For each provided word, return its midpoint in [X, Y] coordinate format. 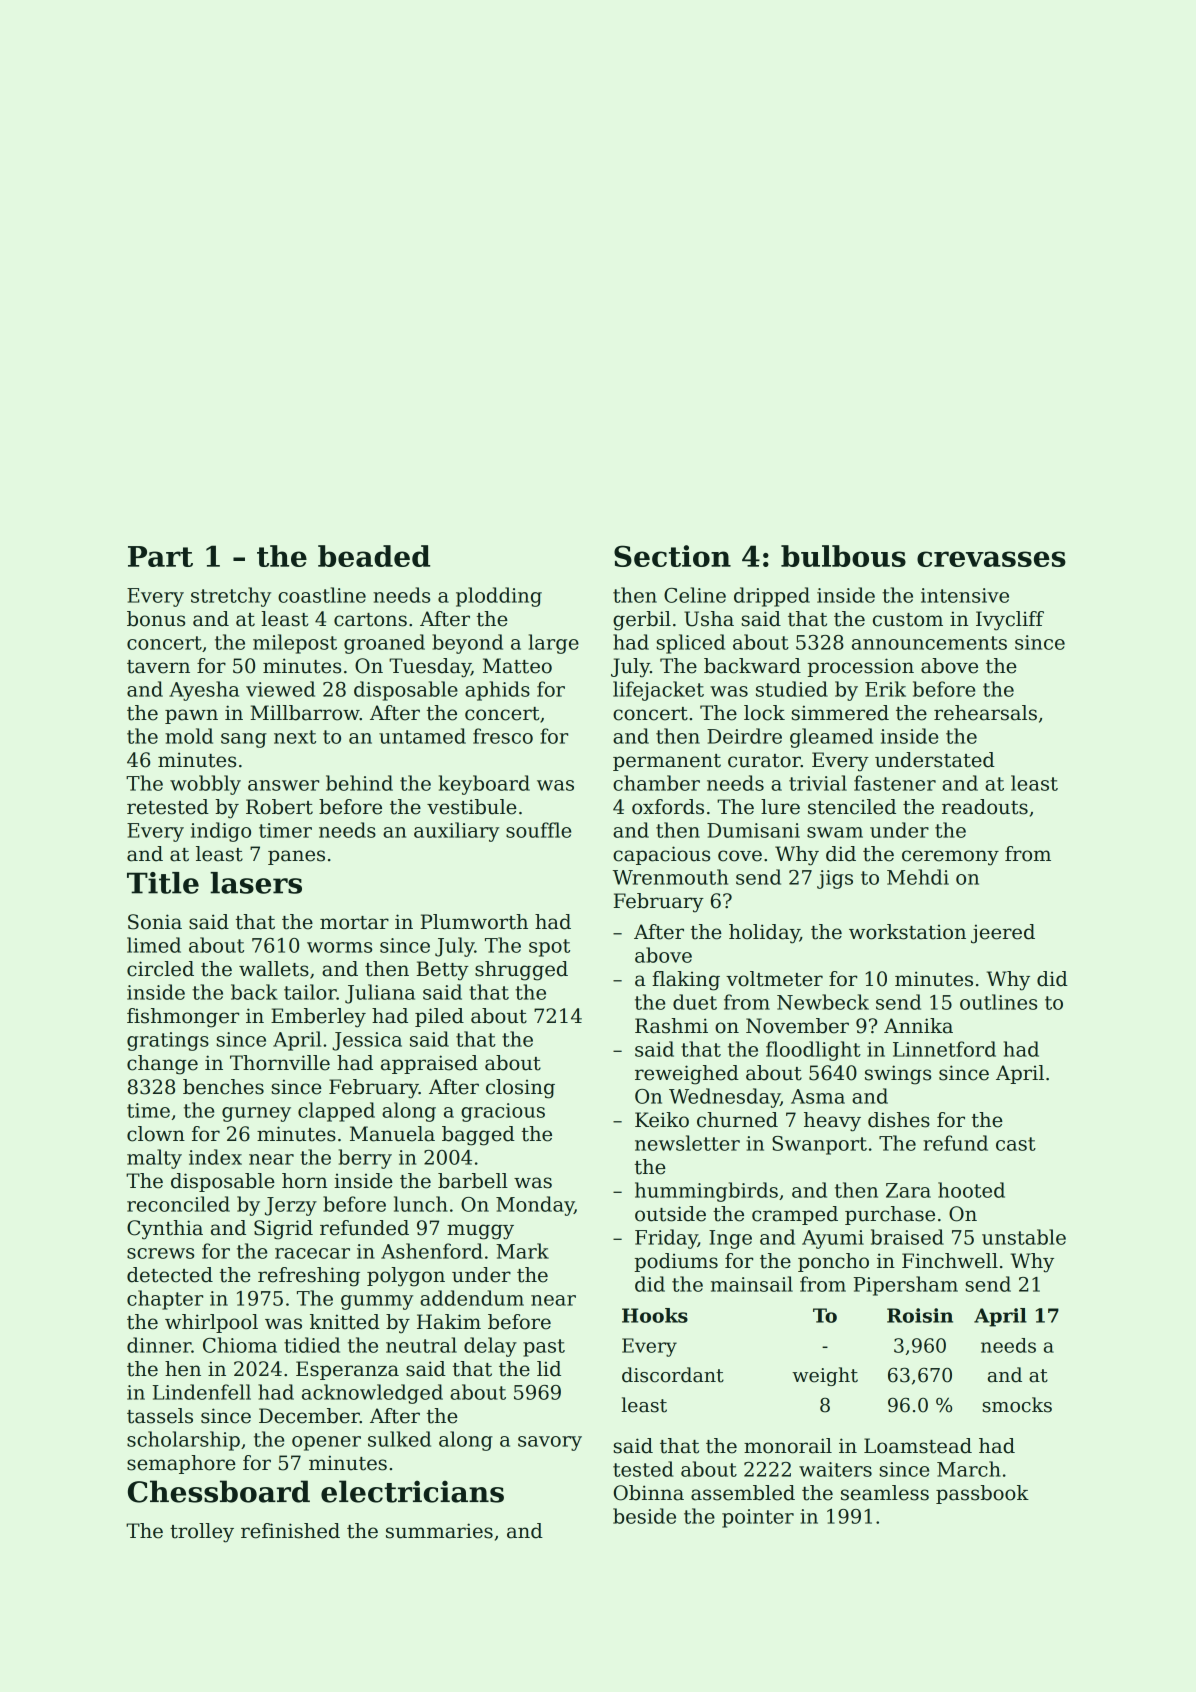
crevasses [991, 559]
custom [908, 620]
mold [189, 736]
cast [1016, 1144]
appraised [429, 1064]
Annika [918, 1026]
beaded [374, 556]
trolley [202, 1533]
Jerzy [291, 1206]
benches [223, 1087]
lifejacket [658, 691]
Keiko [662, 1120]
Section [672, 556]
